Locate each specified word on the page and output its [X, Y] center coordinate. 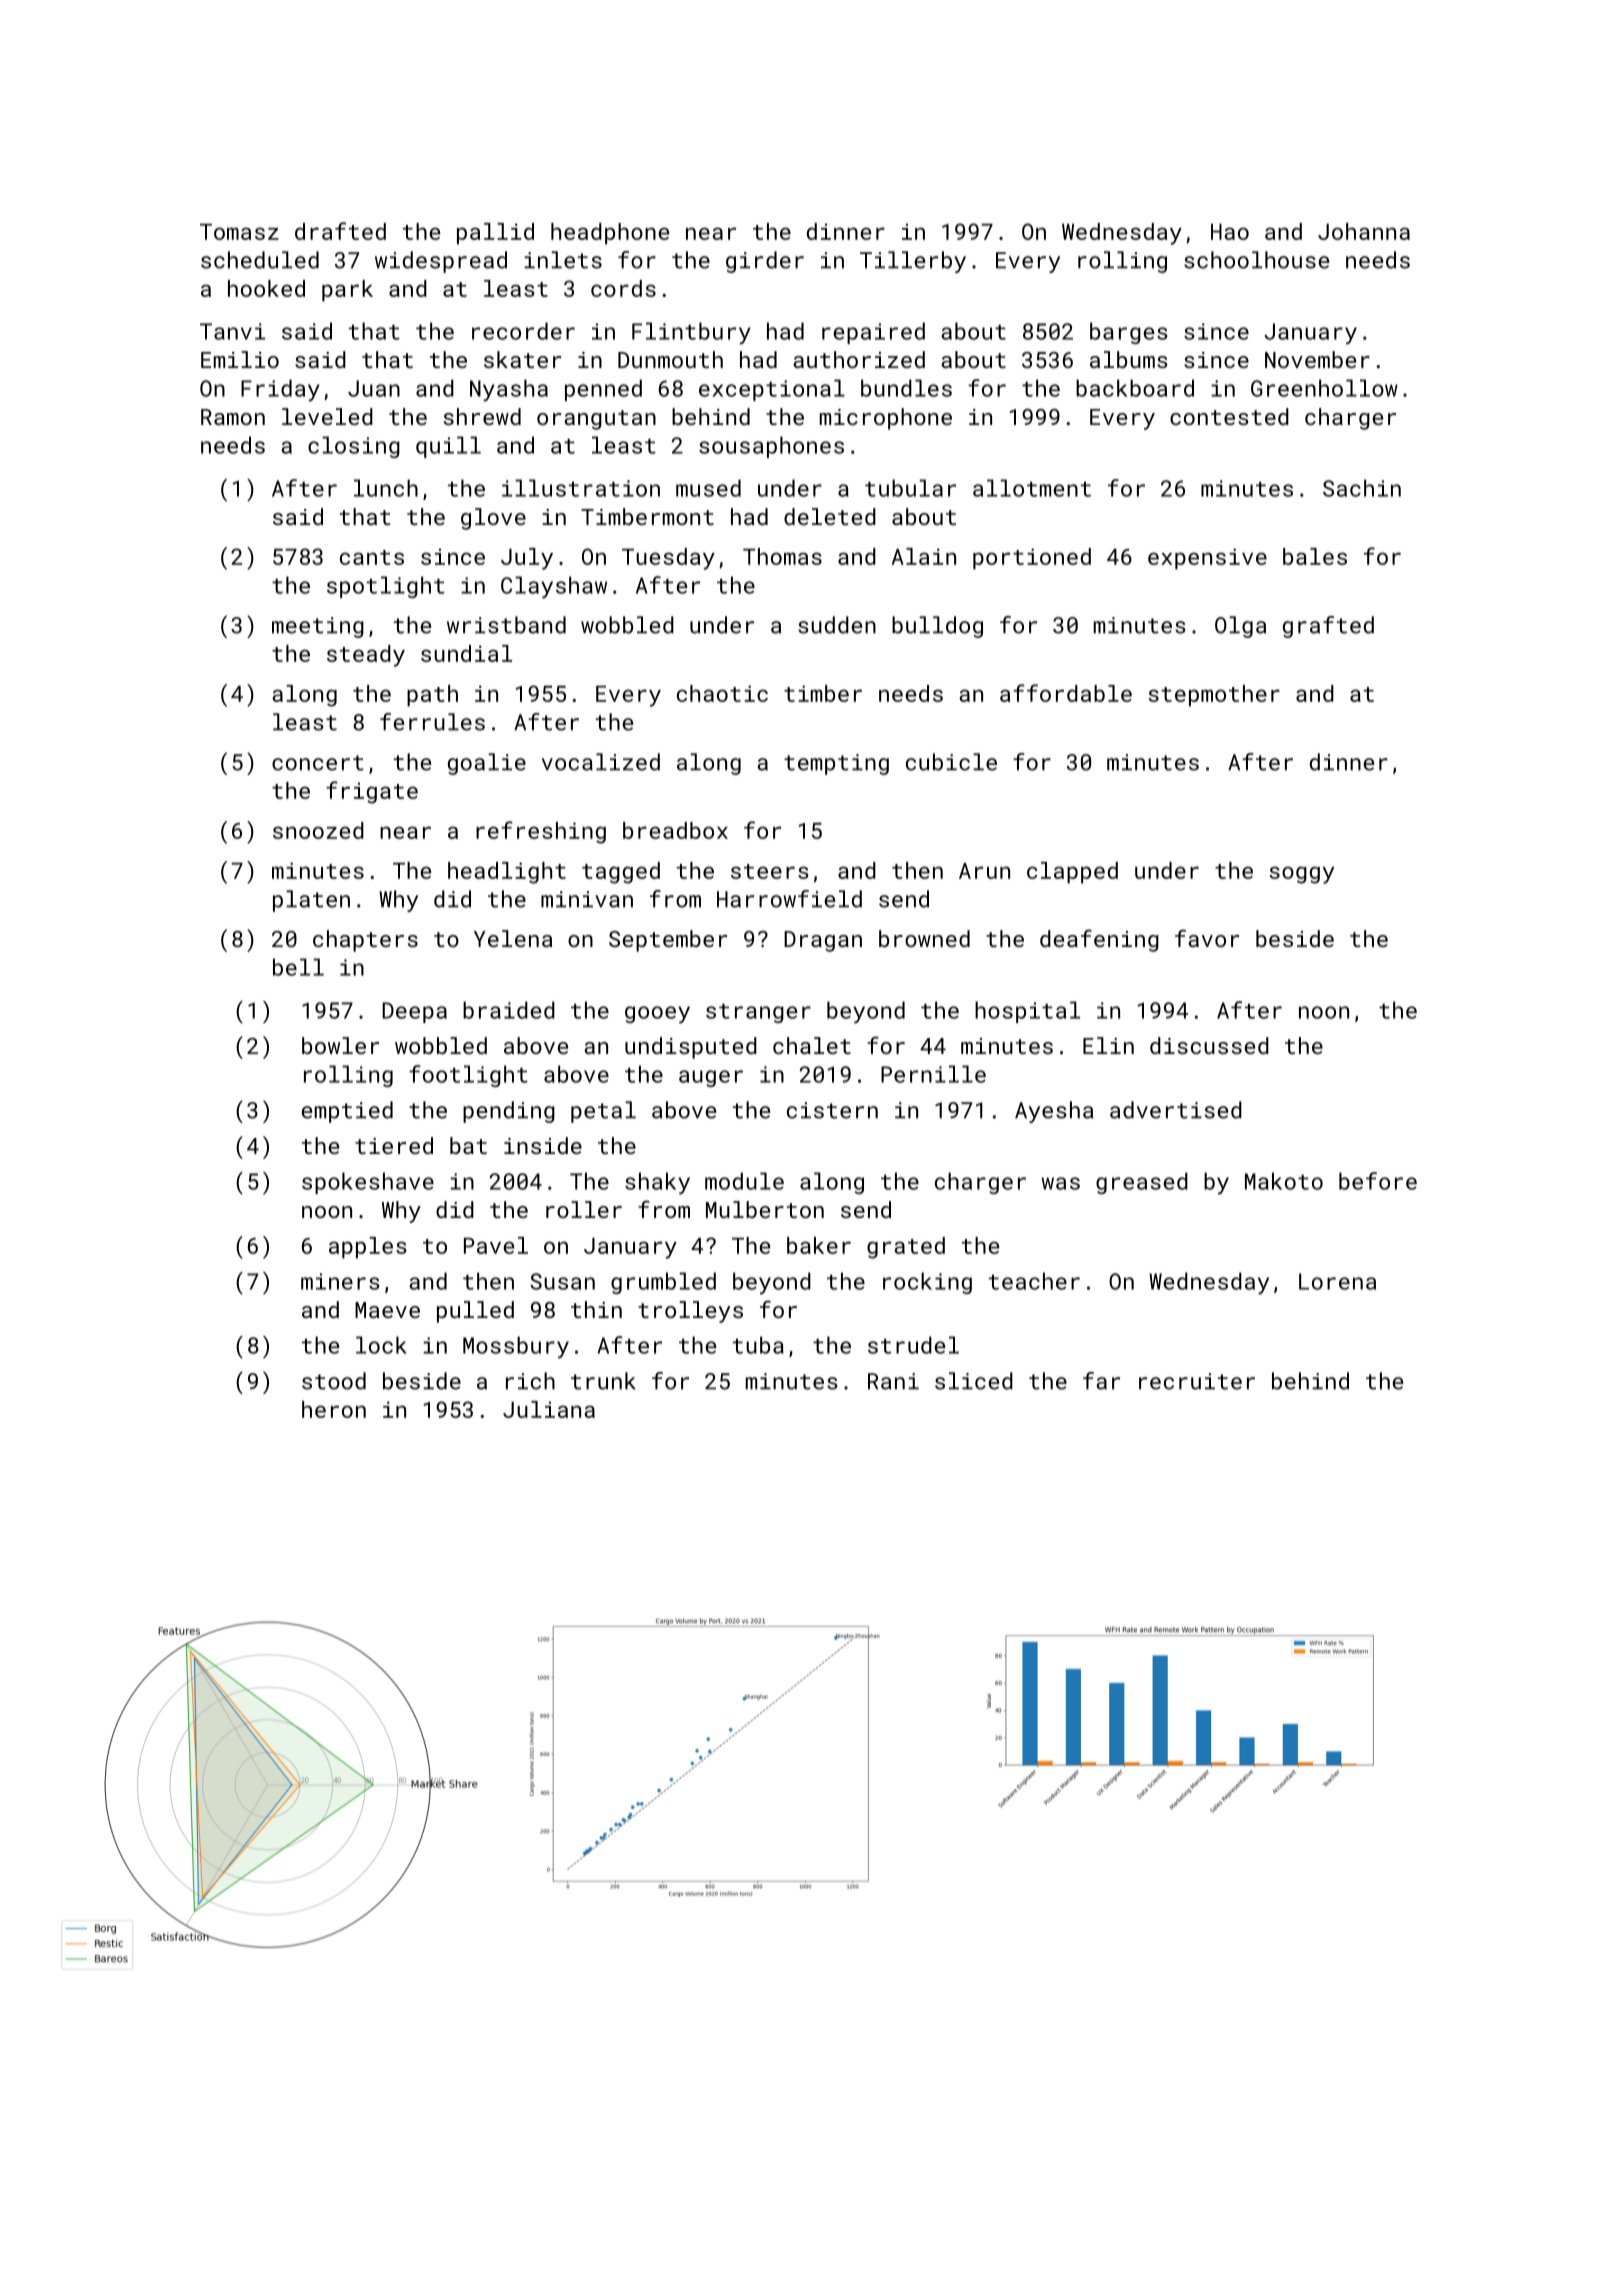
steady [366, 656]
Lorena [1337, 1281]
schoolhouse [1256, 260]
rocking [927, 1283]
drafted [340, 231]
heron [334, 1409]
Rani [893, 1381]
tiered [394, 1145]
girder [765, 262]
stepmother [1214, 696]
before [1378, 1181]
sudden [837, 625]
